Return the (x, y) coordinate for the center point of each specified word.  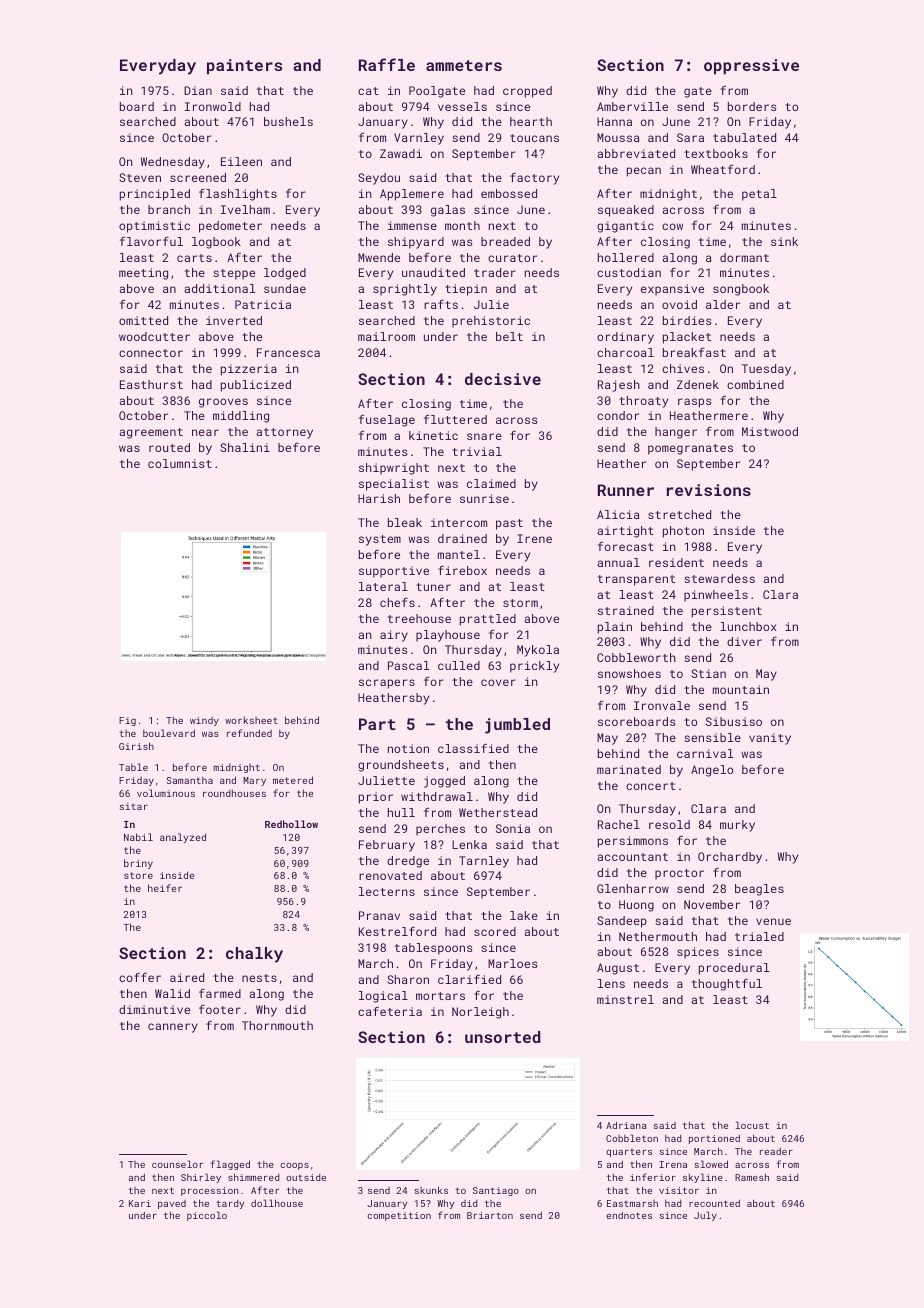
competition (399, 1216)
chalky (254, 955)
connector (151, 353)
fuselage (387, 421)
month (462, 225)
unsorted (502, 1037)
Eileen (241, 161)
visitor (679, 1190)
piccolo (207, 1216)
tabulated (744, 137)
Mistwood (770, 431)
